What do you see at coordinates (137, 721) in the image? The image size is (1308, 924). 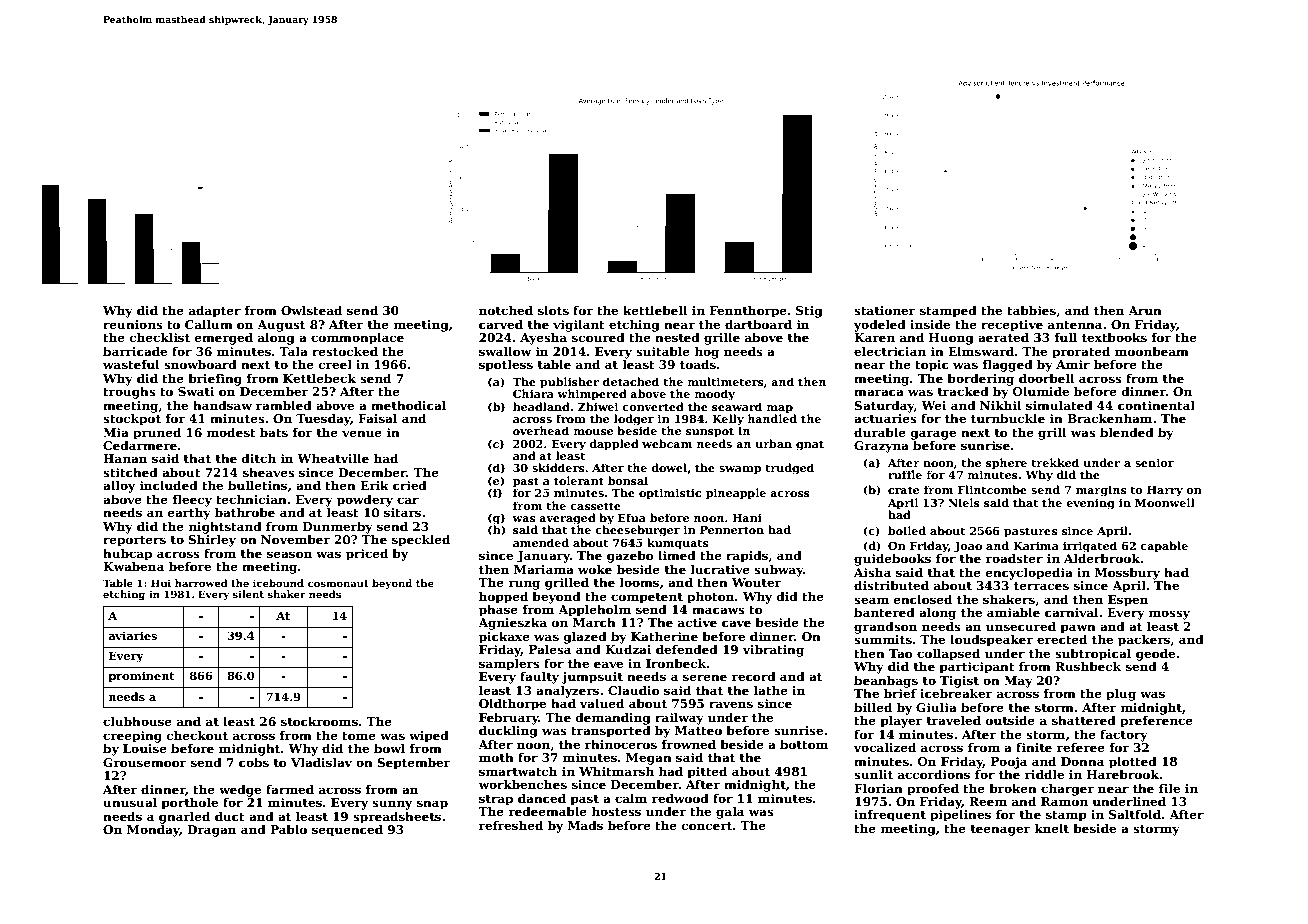 I see `clubhouse` at bounding box center [137, 721].
